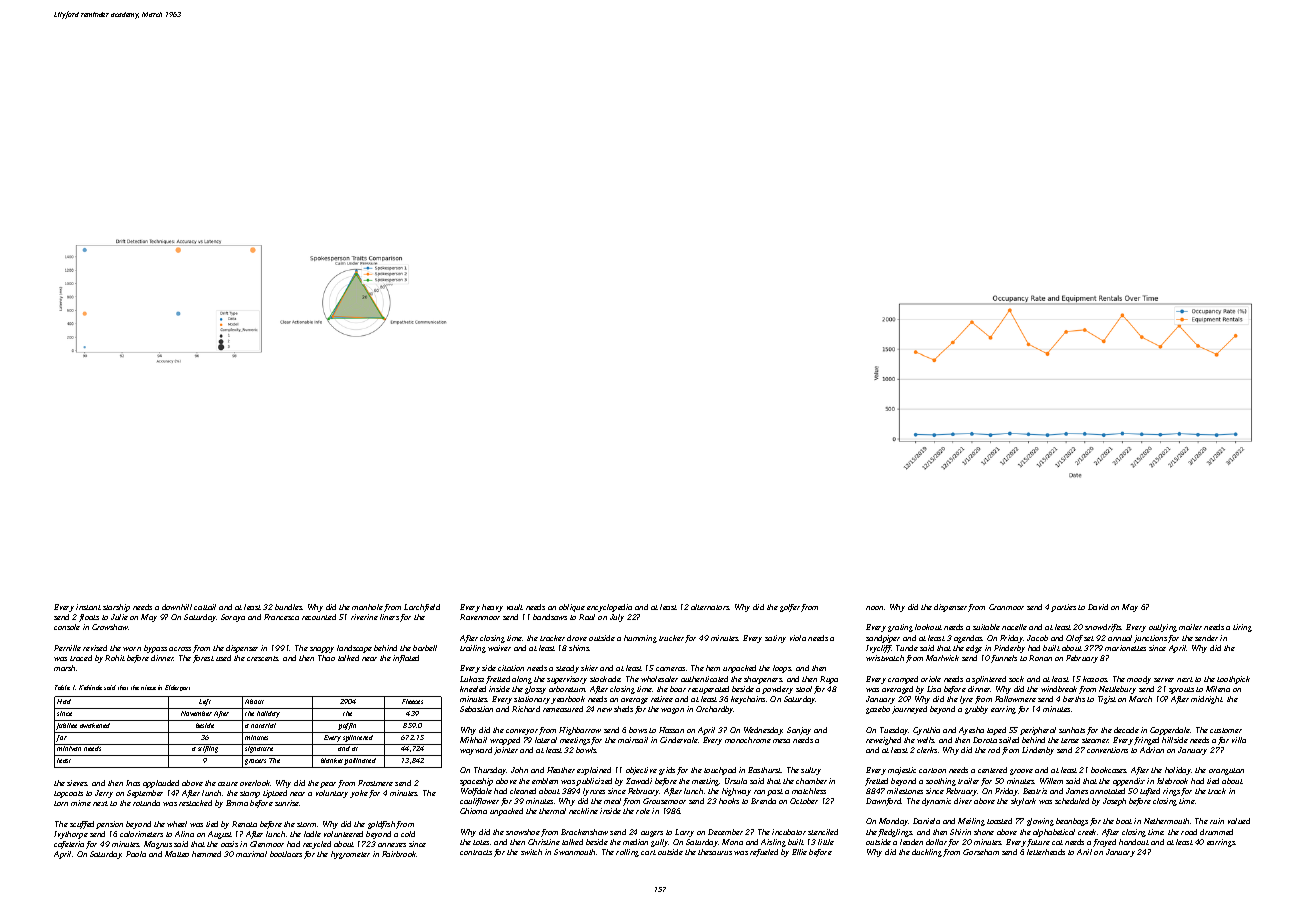  What do you see at coordinates (1207, 700) in the page?
I see `midnight` at bounding box center [1207, 700].
